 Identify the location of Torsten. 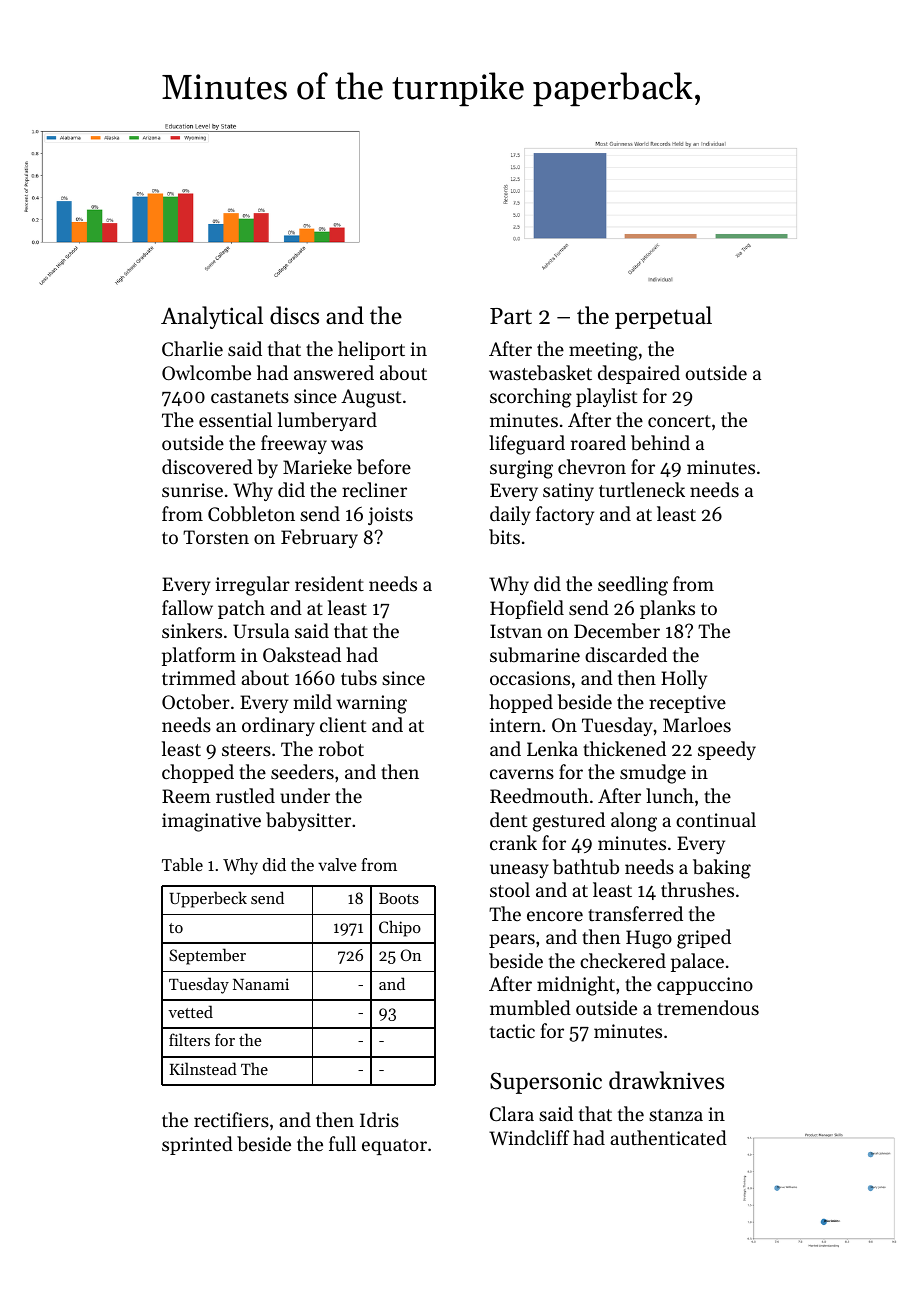
(216, 537).
